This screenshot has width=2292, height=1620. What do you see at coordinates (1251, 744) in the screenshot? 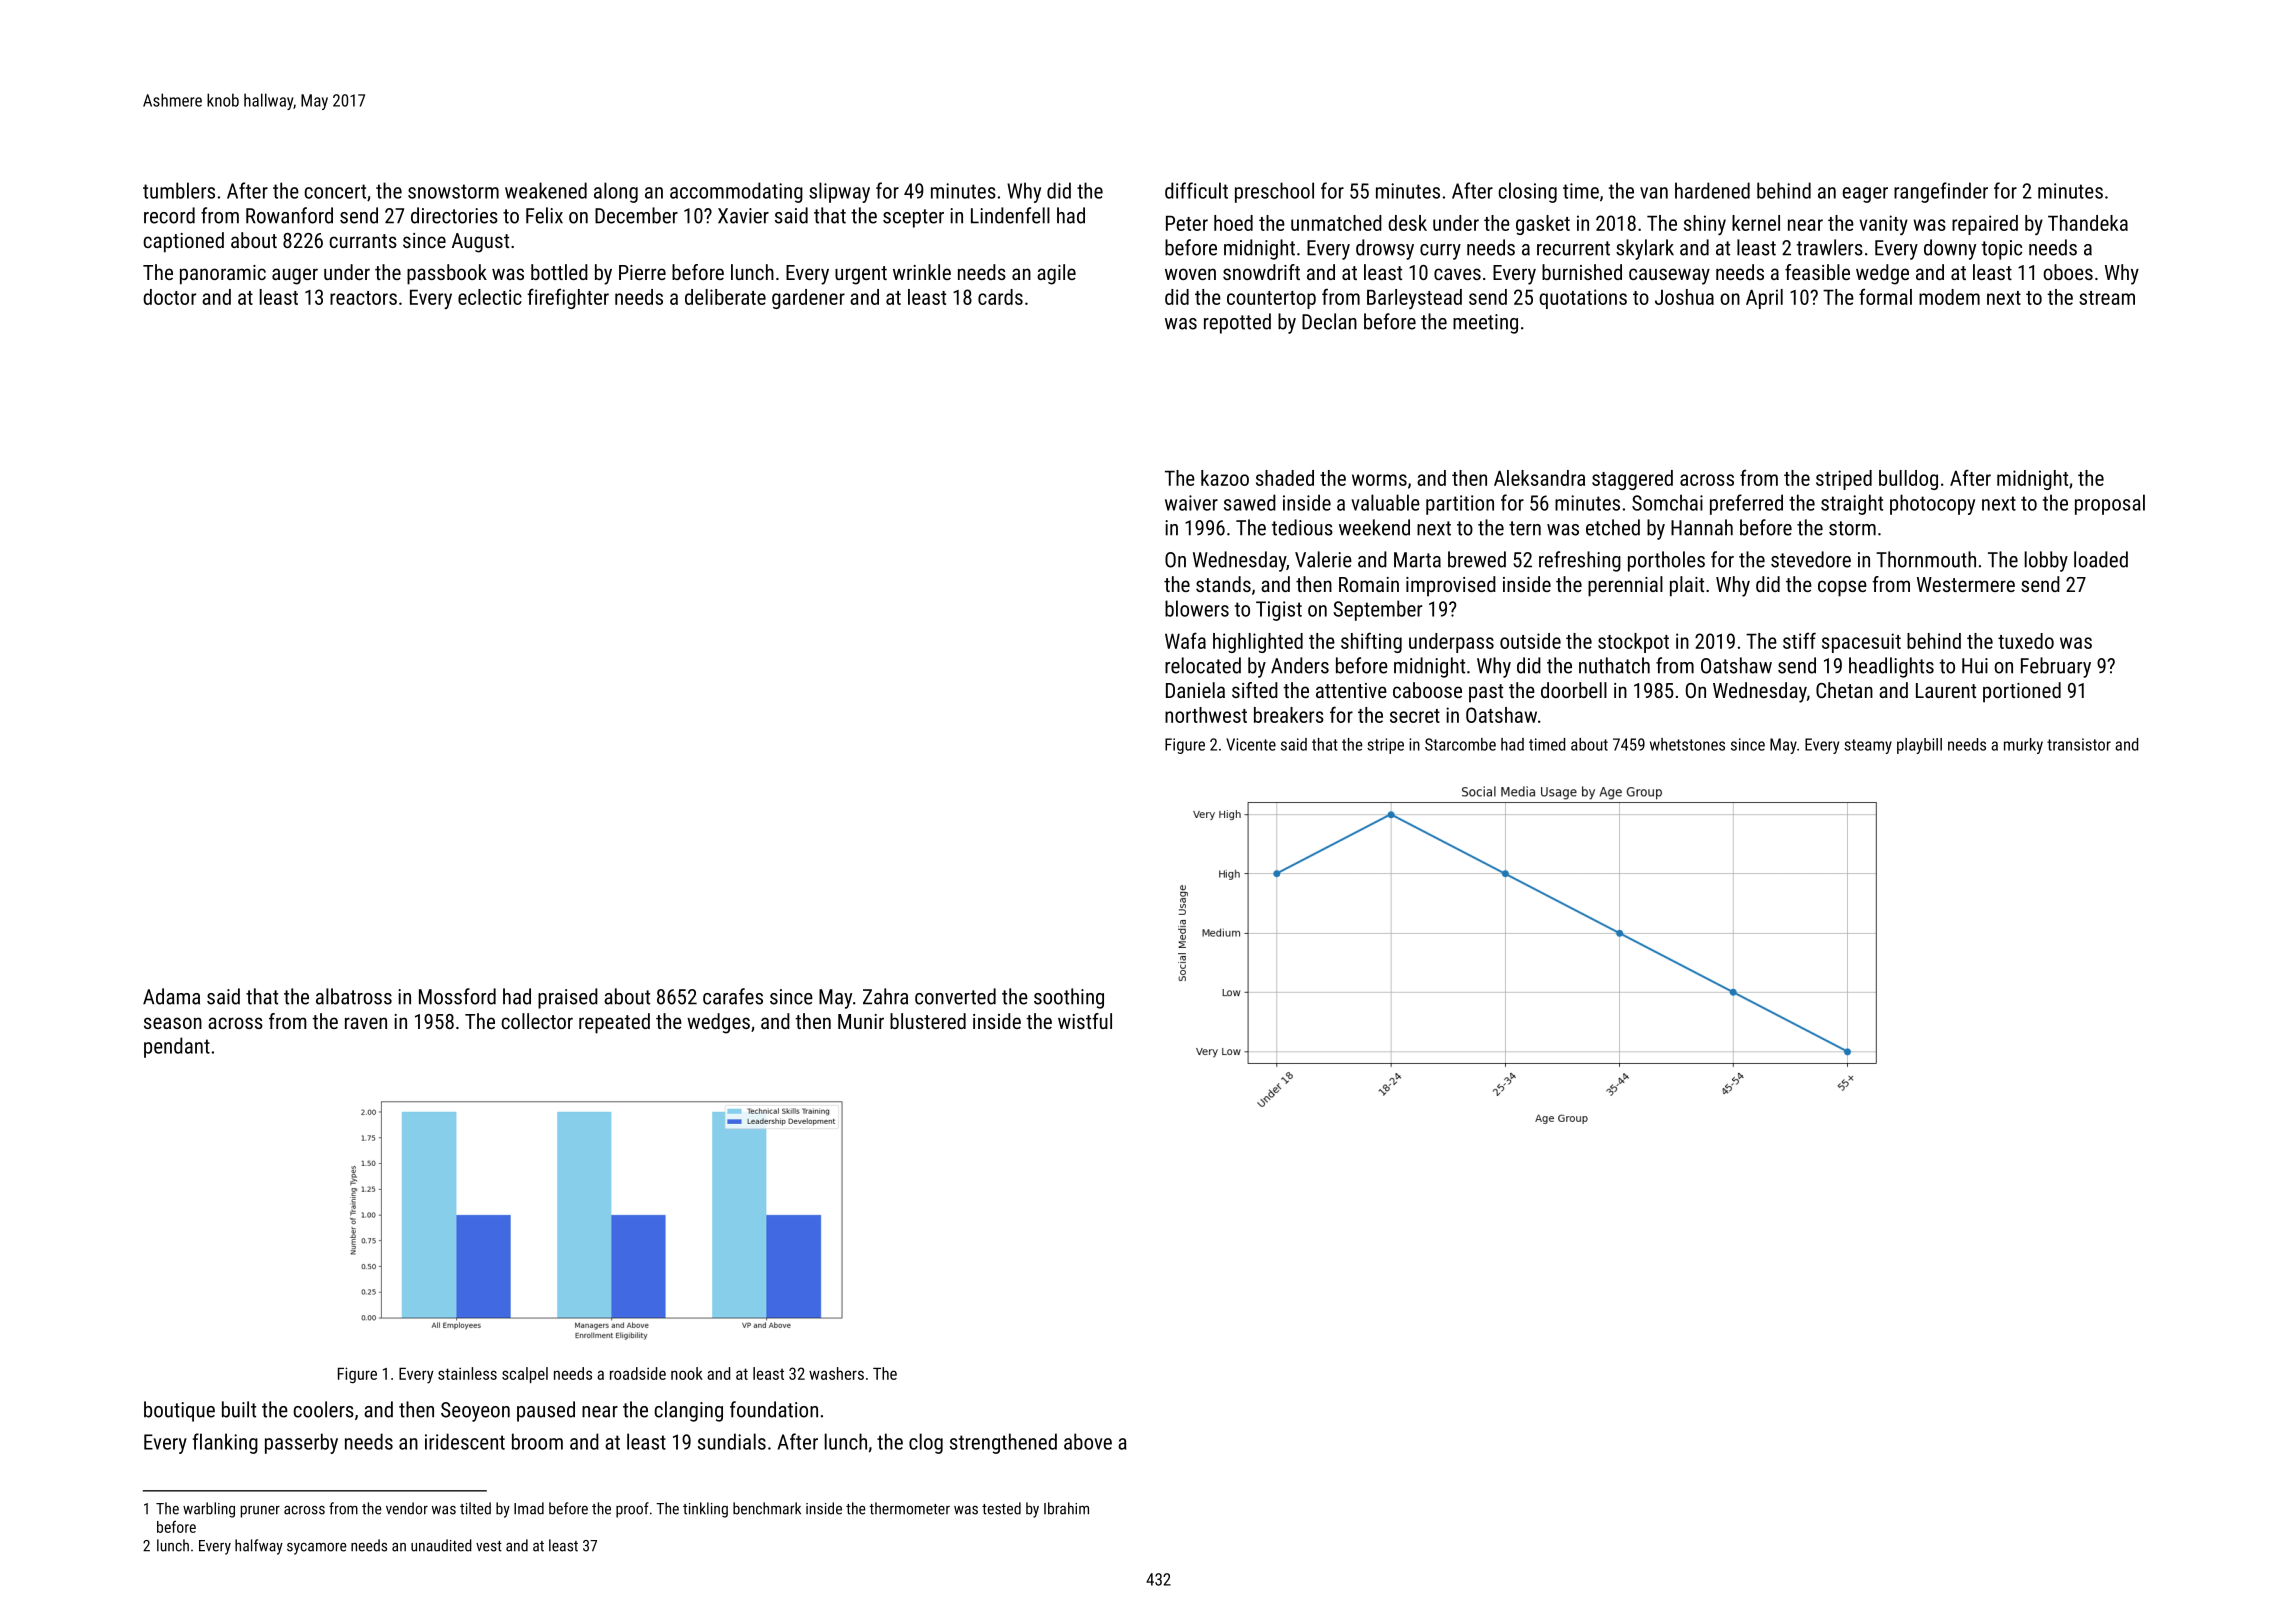
I see `Vicente` at bounding box center [1251, 744].
